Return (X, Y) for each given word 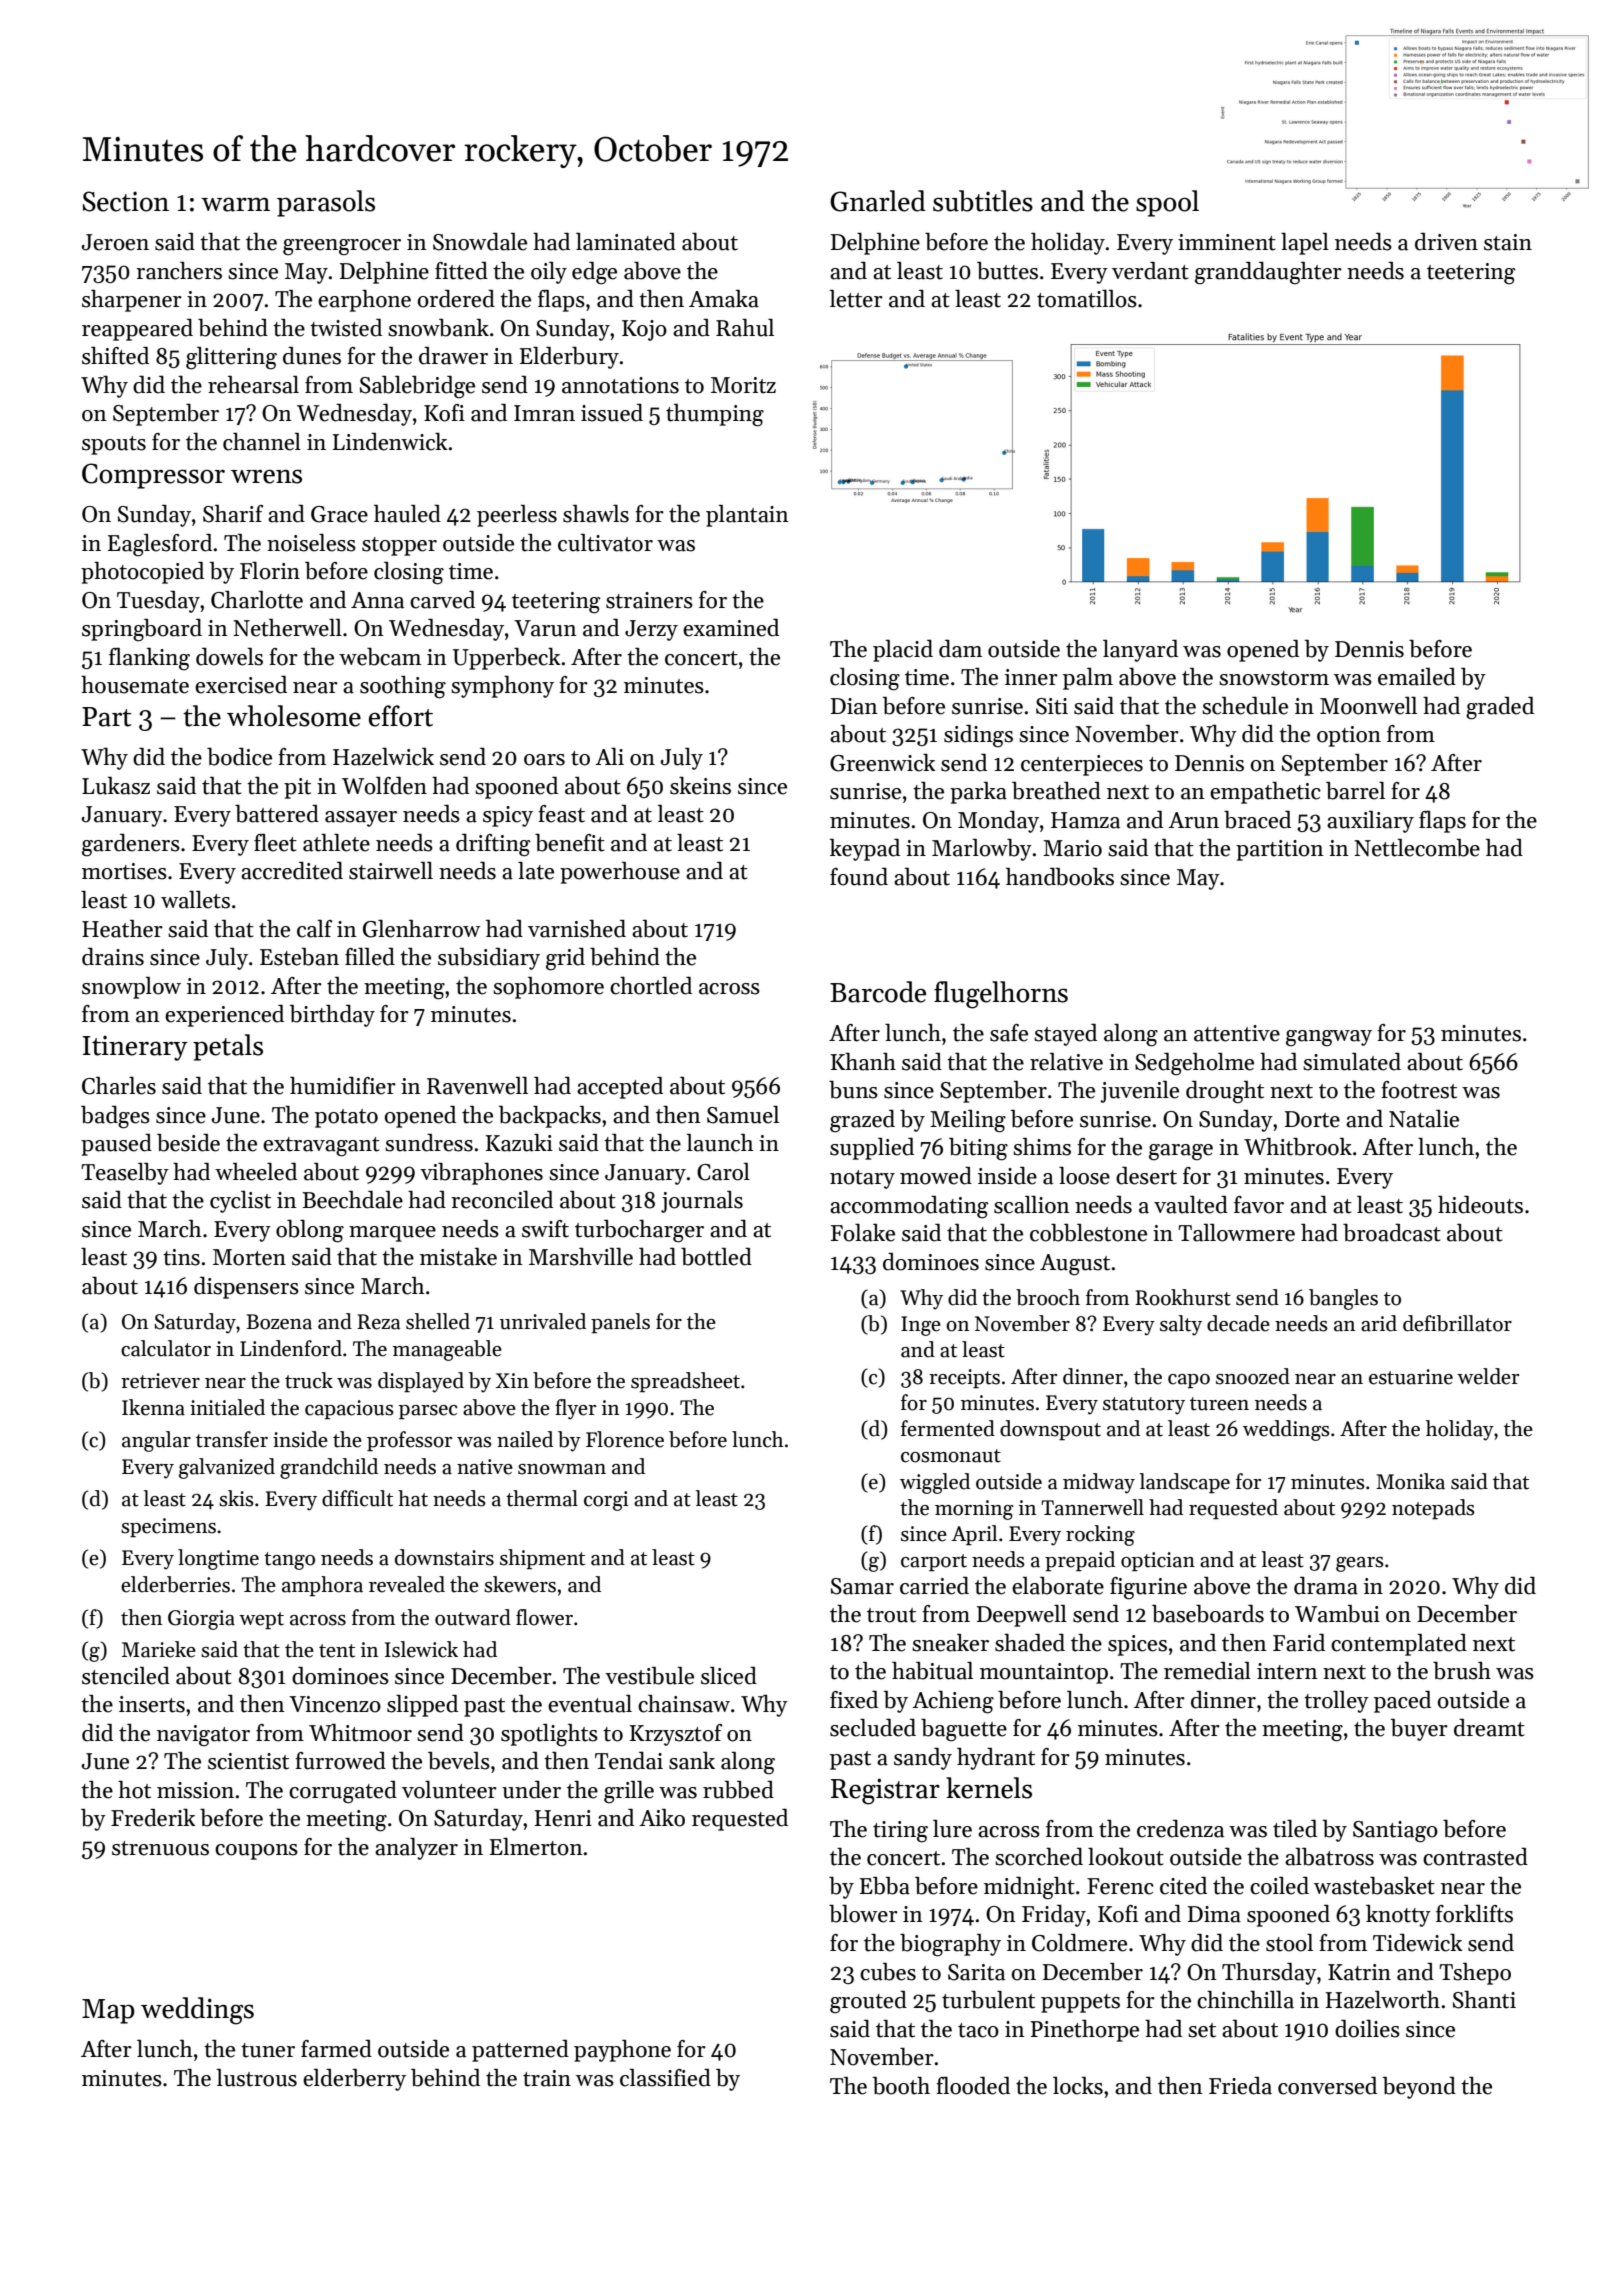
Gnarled (878, 201)
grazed (862, 1121)
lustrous (257, 2078)
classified (665, 2078)
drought (1225, 1092)
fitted (461, 271)
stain (1508, 242)
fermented (948, 1428)
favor (1259, 1205)
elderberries (175, 1584)
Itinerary (135, 1048)
